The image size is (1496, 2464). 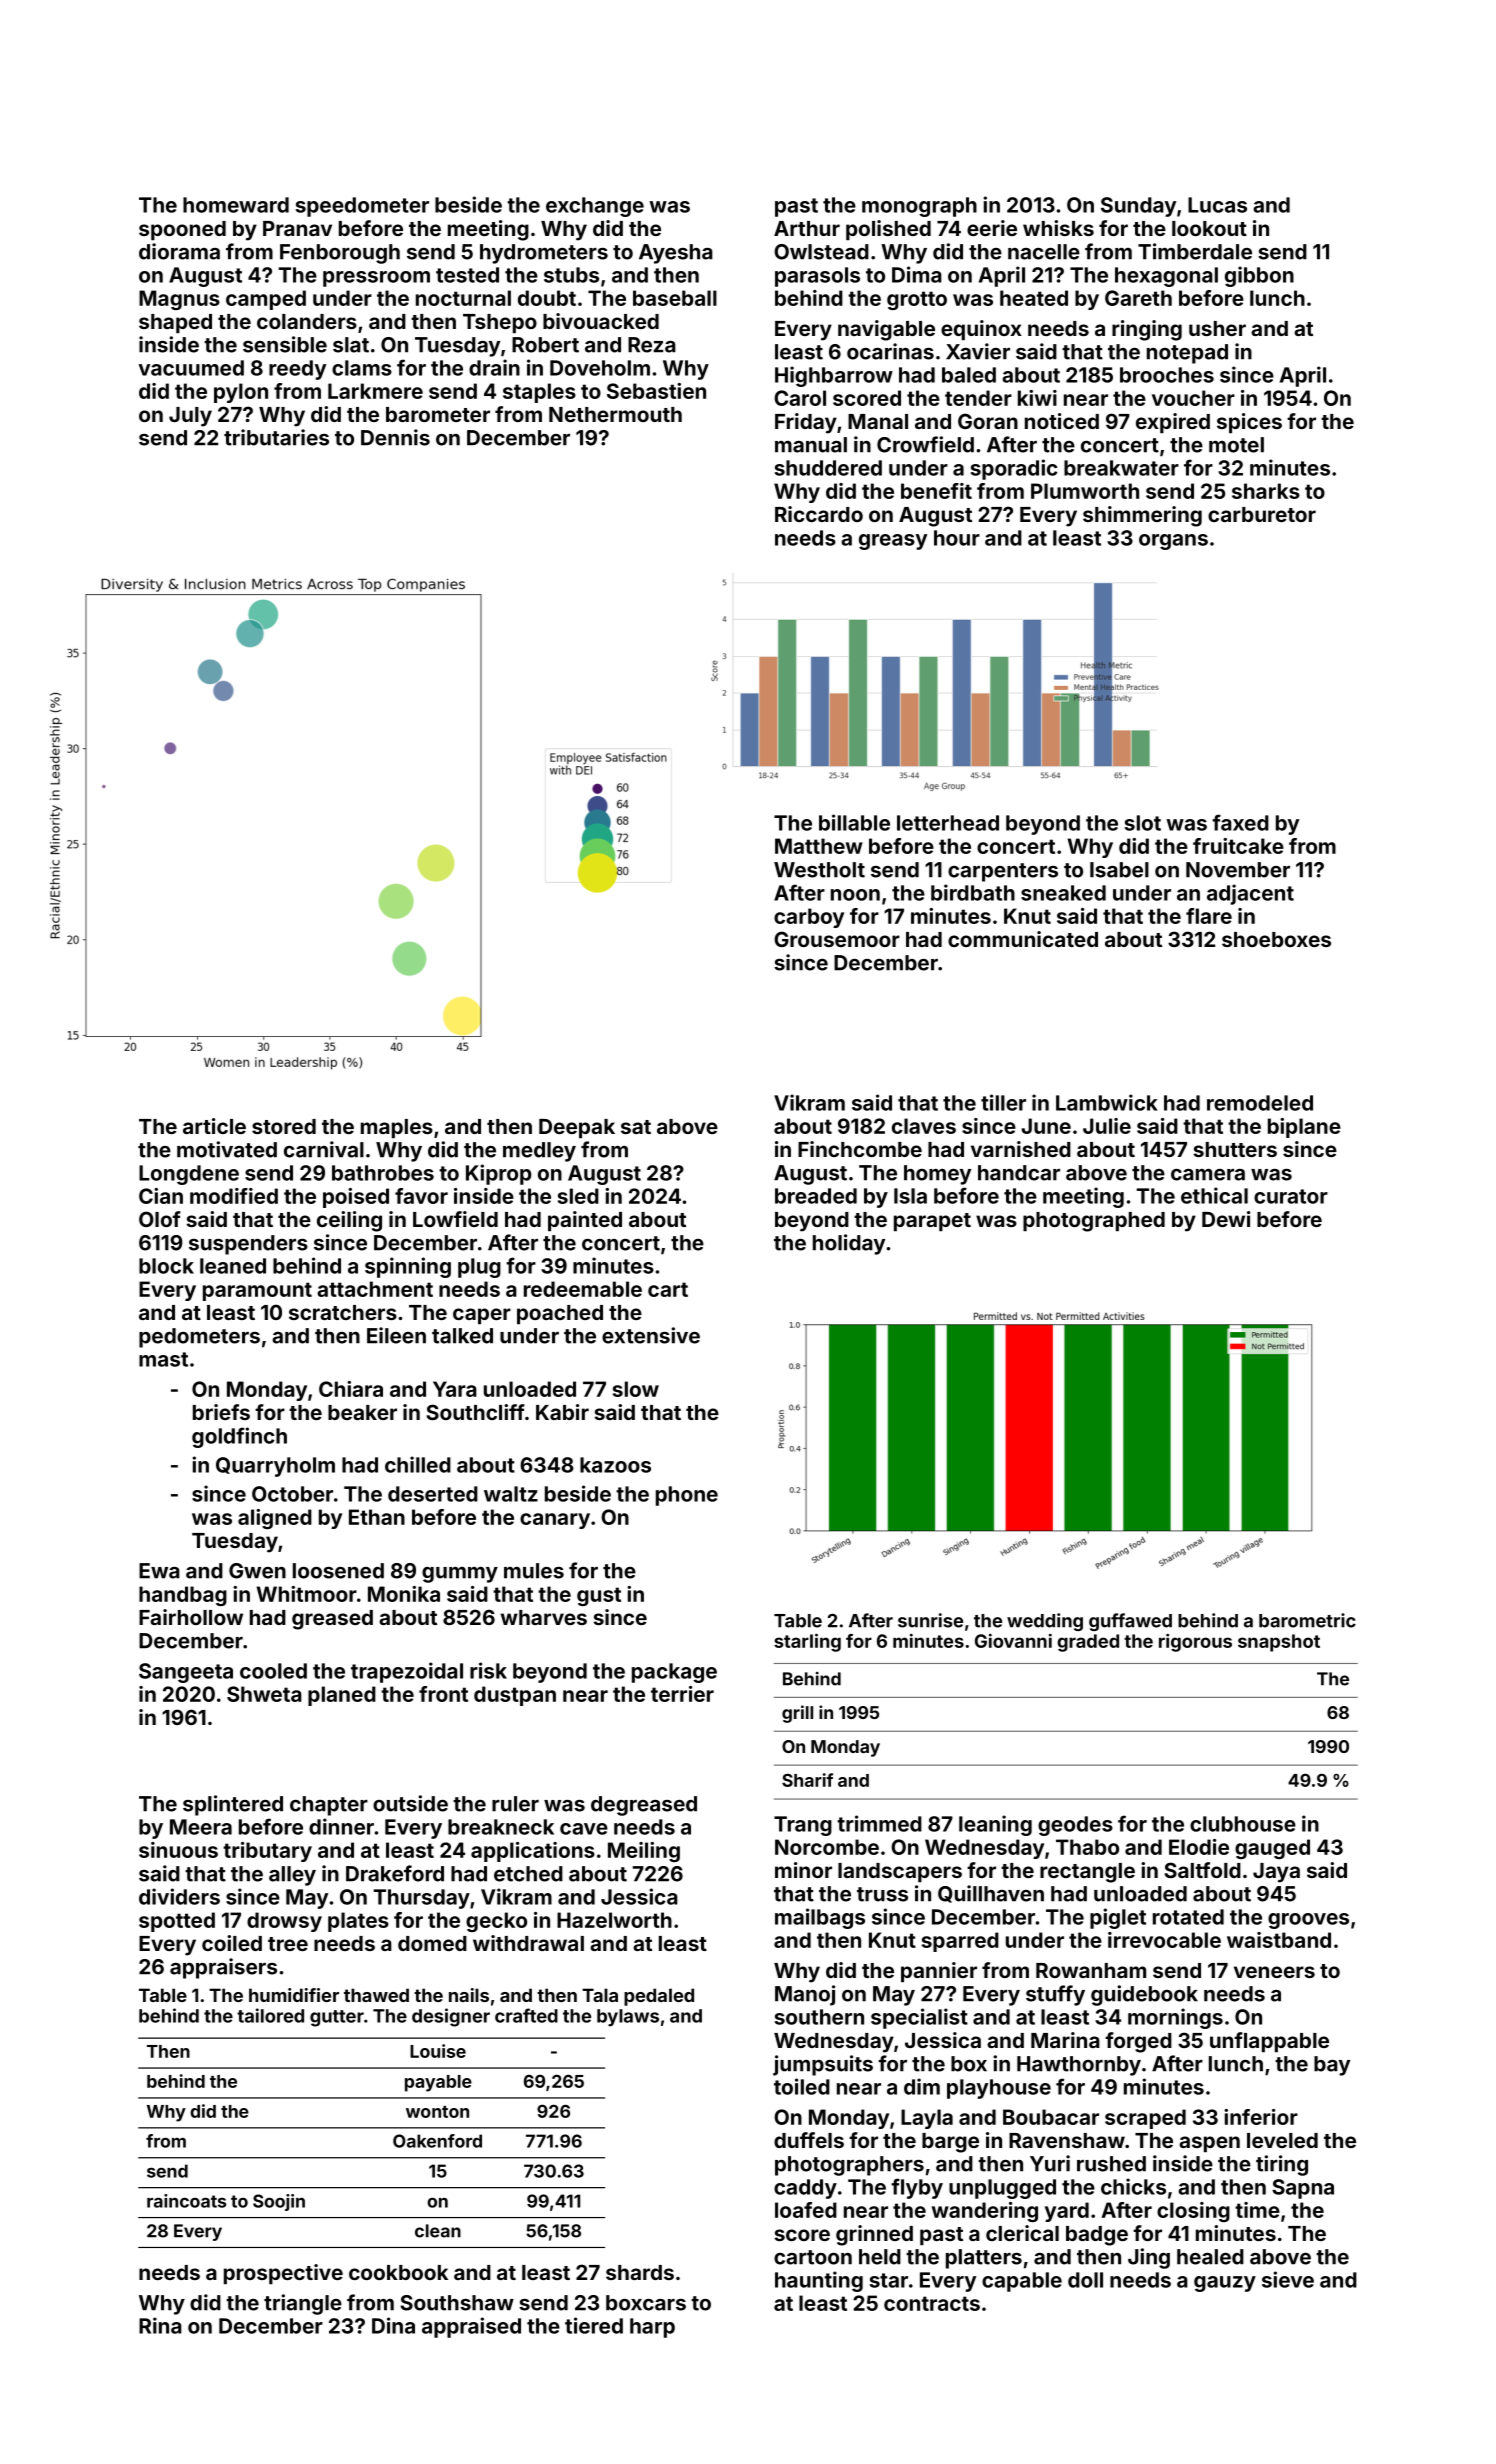 What do you see at coordinates (1259, 276) in the screenshot?
I see `gibbon` at bounding box center [1259, 276].
